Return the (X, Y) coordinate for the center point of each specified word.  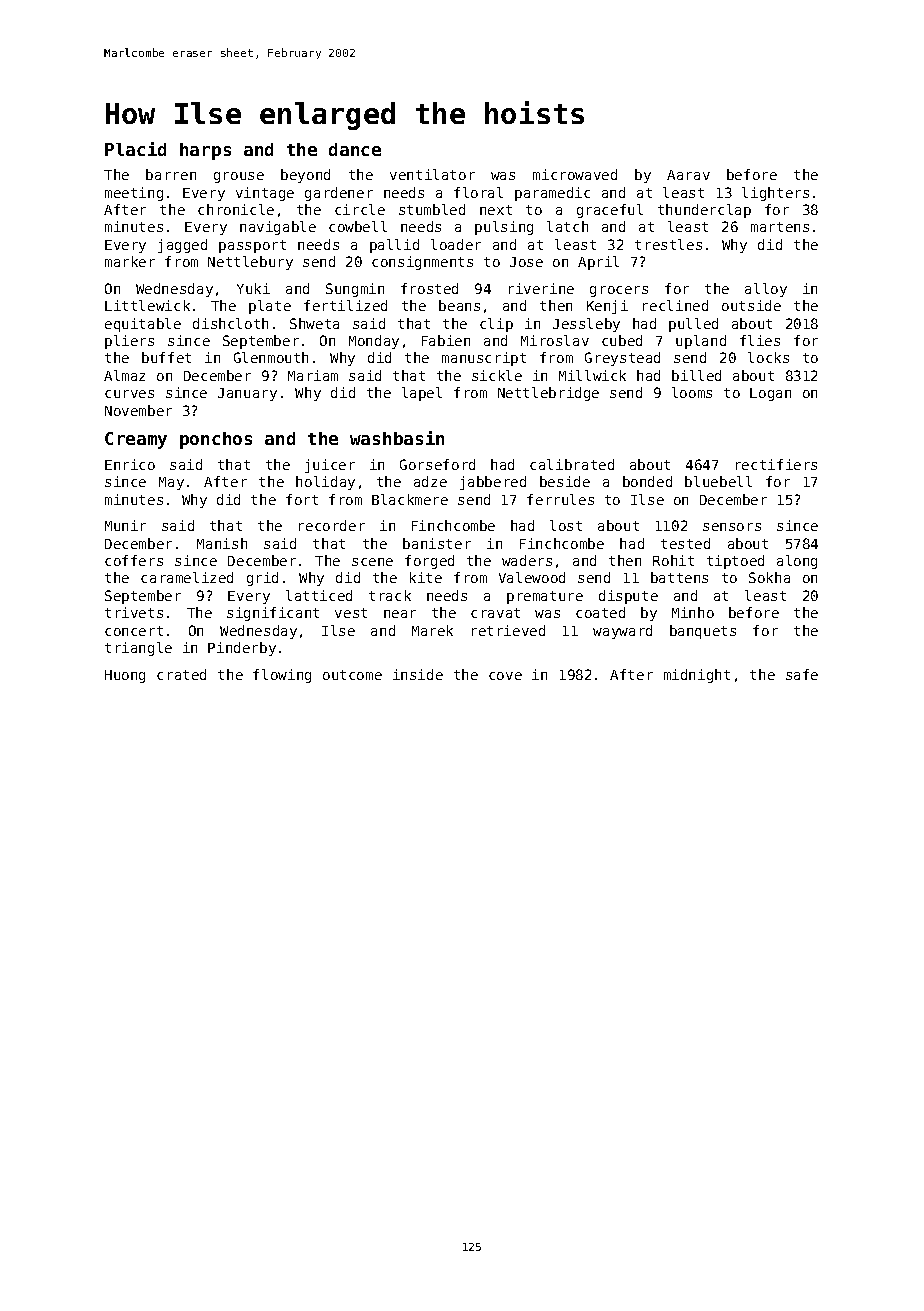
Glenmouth (271, 357)
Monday (374, 342)
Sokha (769, 577)
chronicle (236, 209)
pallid (394, 246)
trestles (668, 244)
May (171, 483)
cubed (622, 340)
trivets (134, 612)
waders (527, 560)
